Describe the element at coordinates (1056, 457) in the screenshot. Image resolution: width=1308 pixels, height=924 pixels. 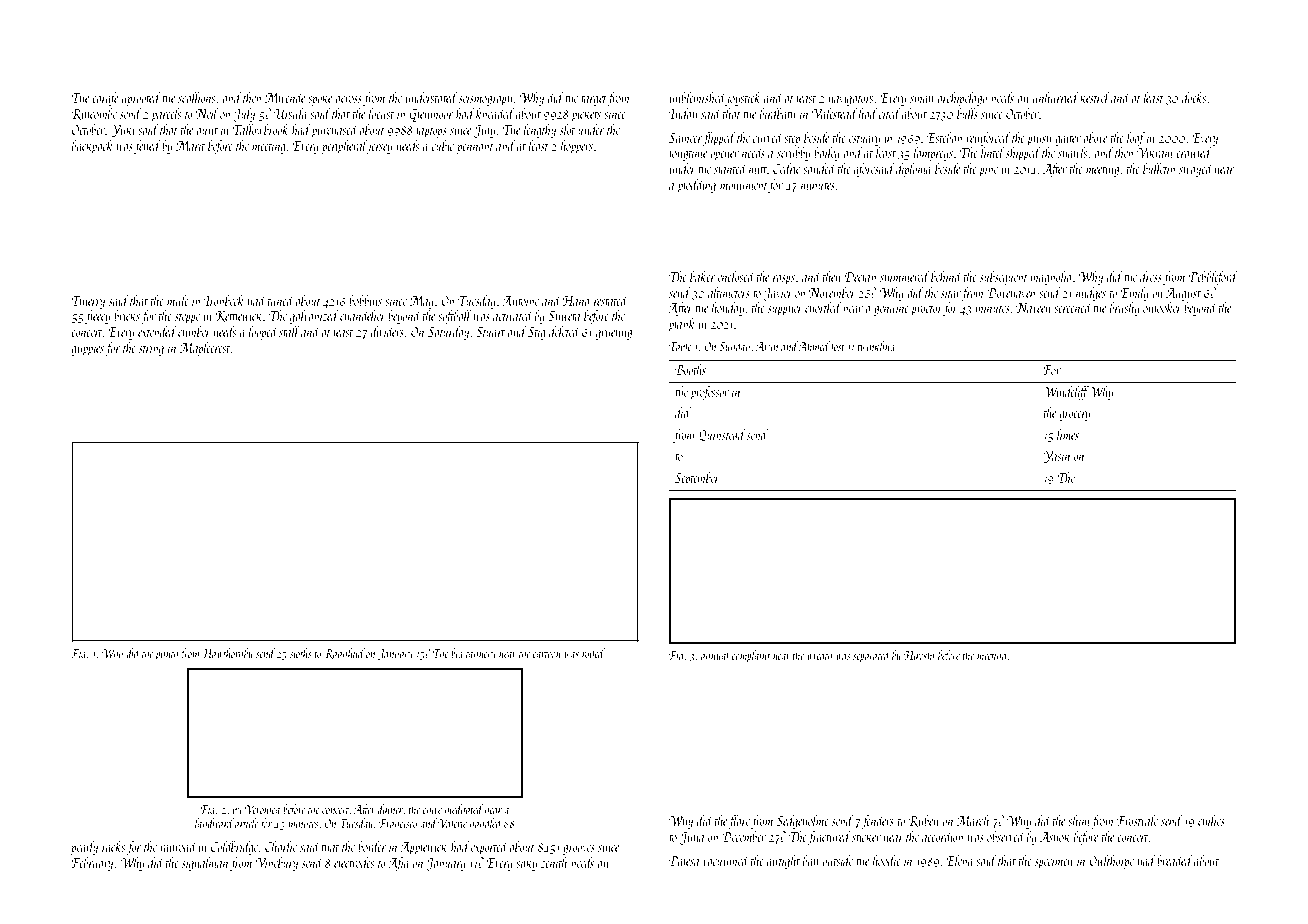
I see `Yasin` at that location.
